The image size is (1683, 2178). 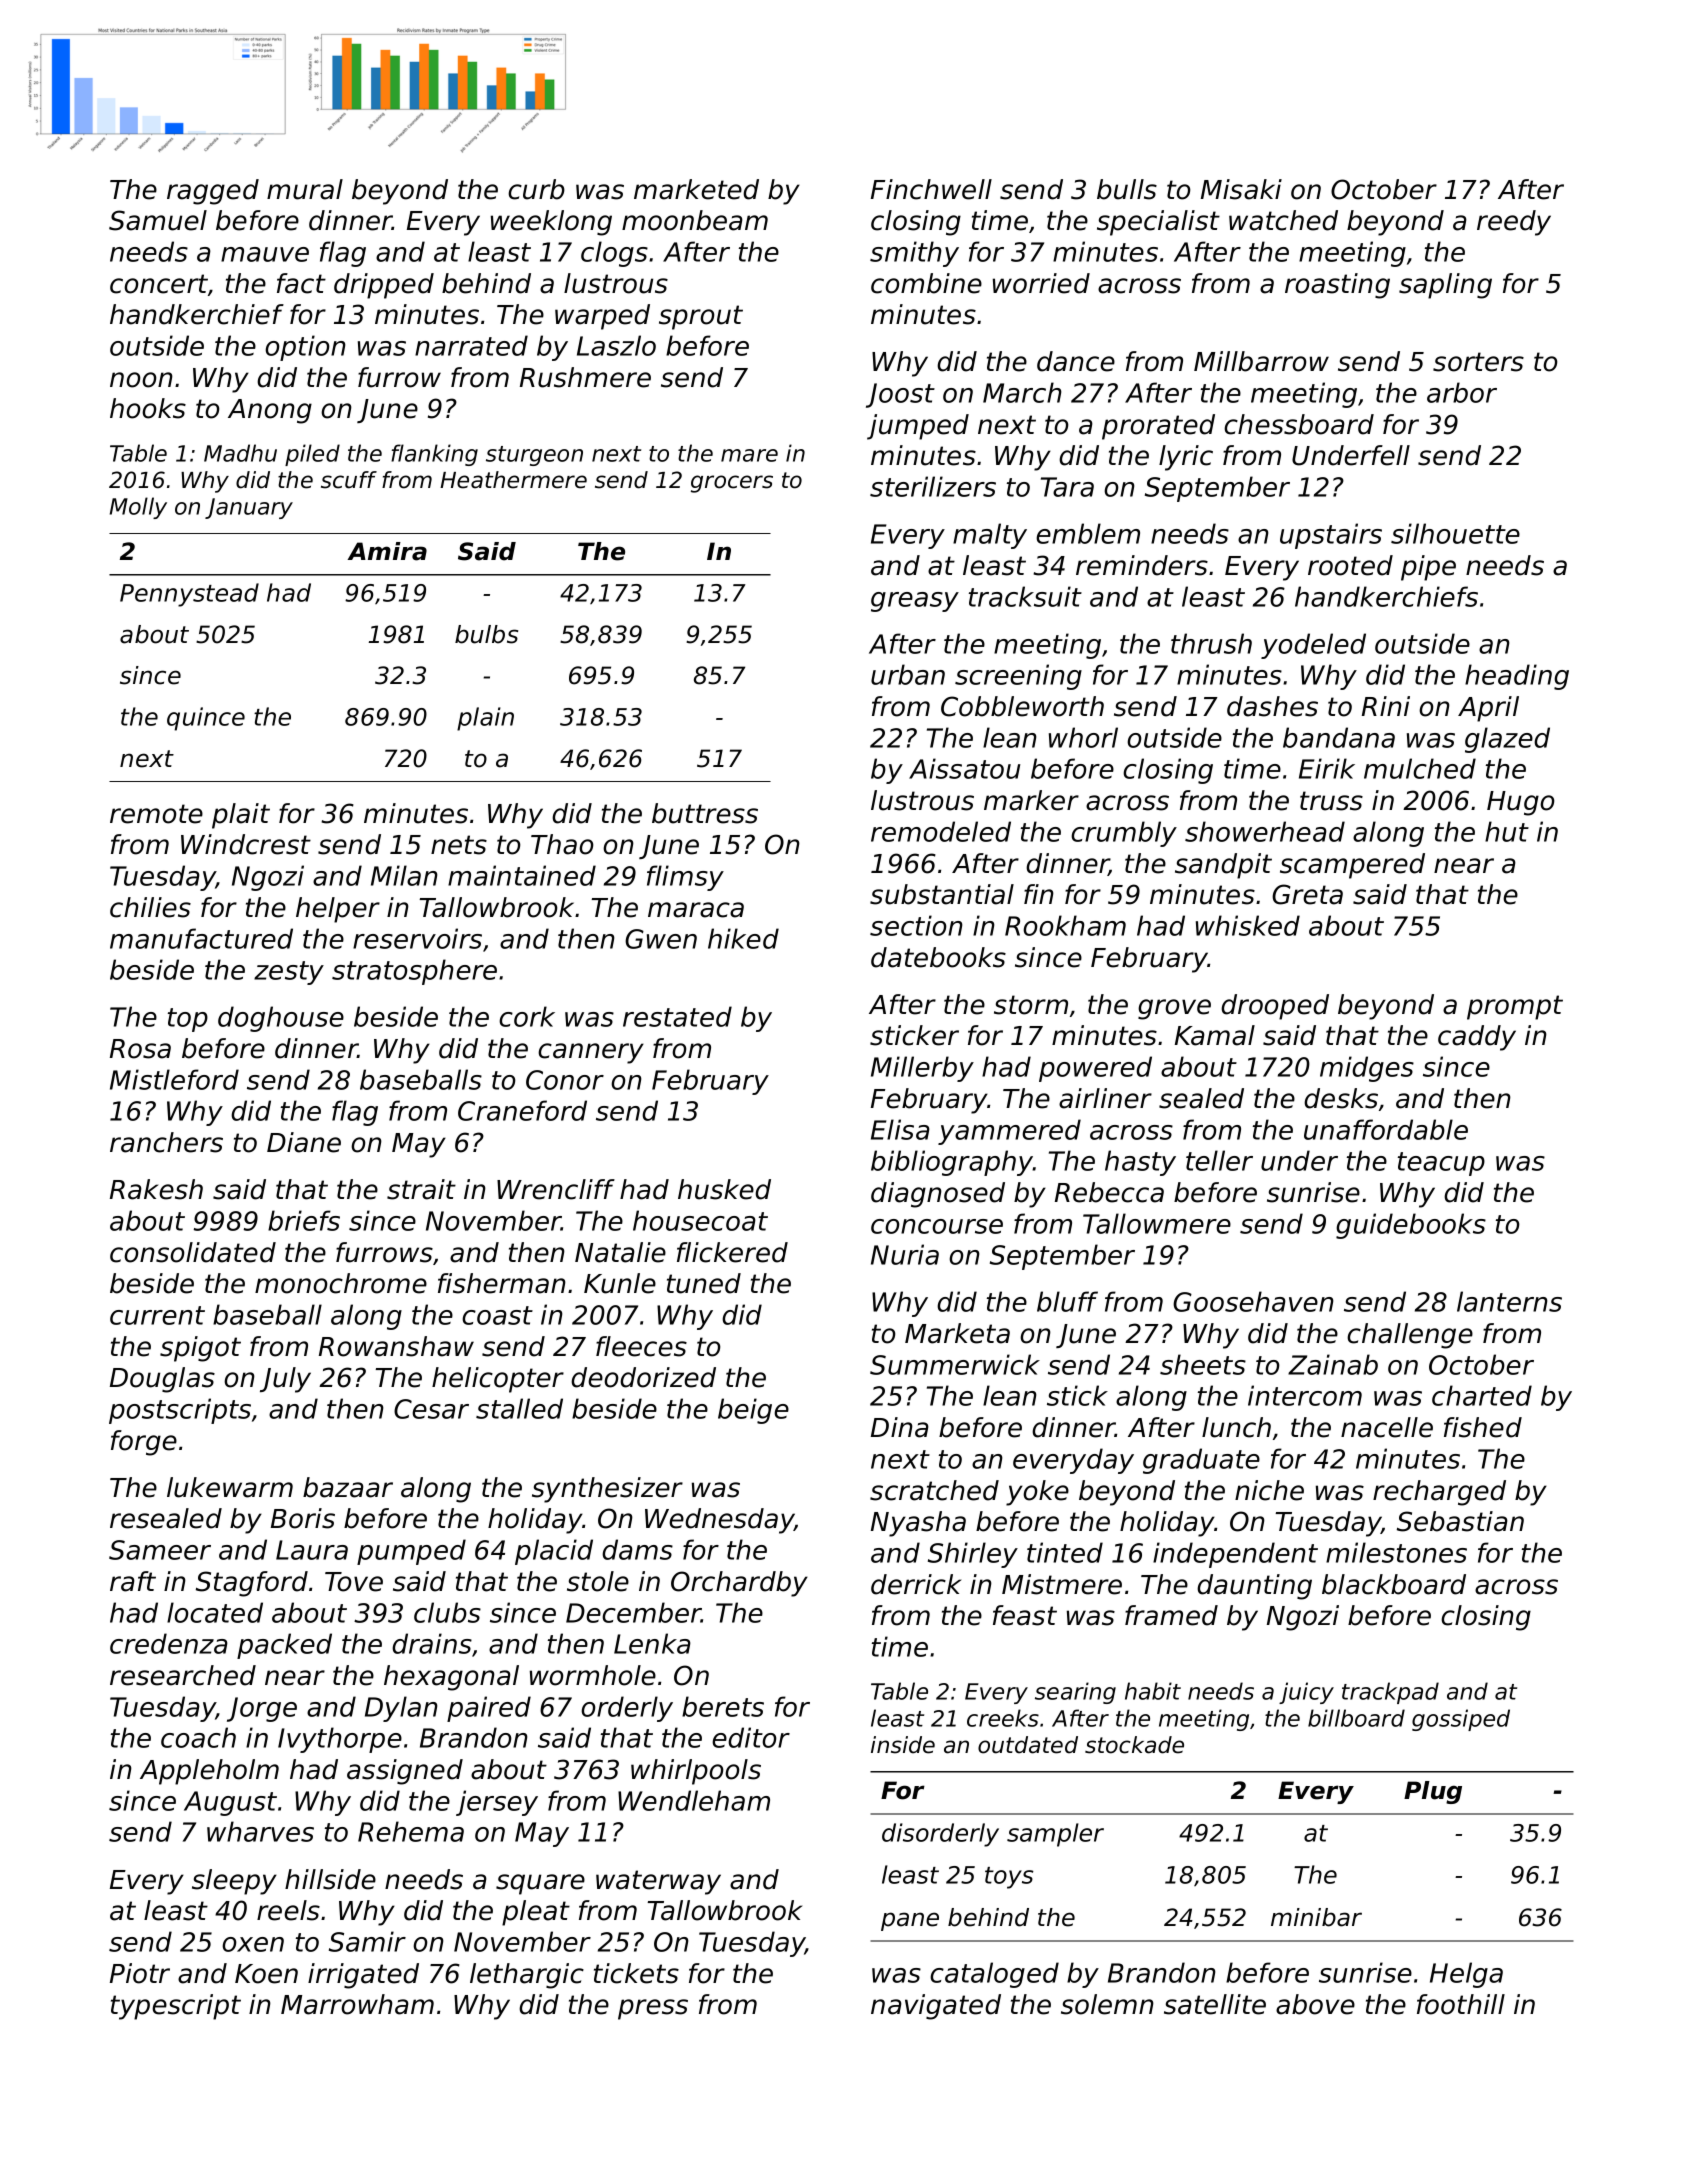 I want to click on ragged, so click(x=213, y=192).
